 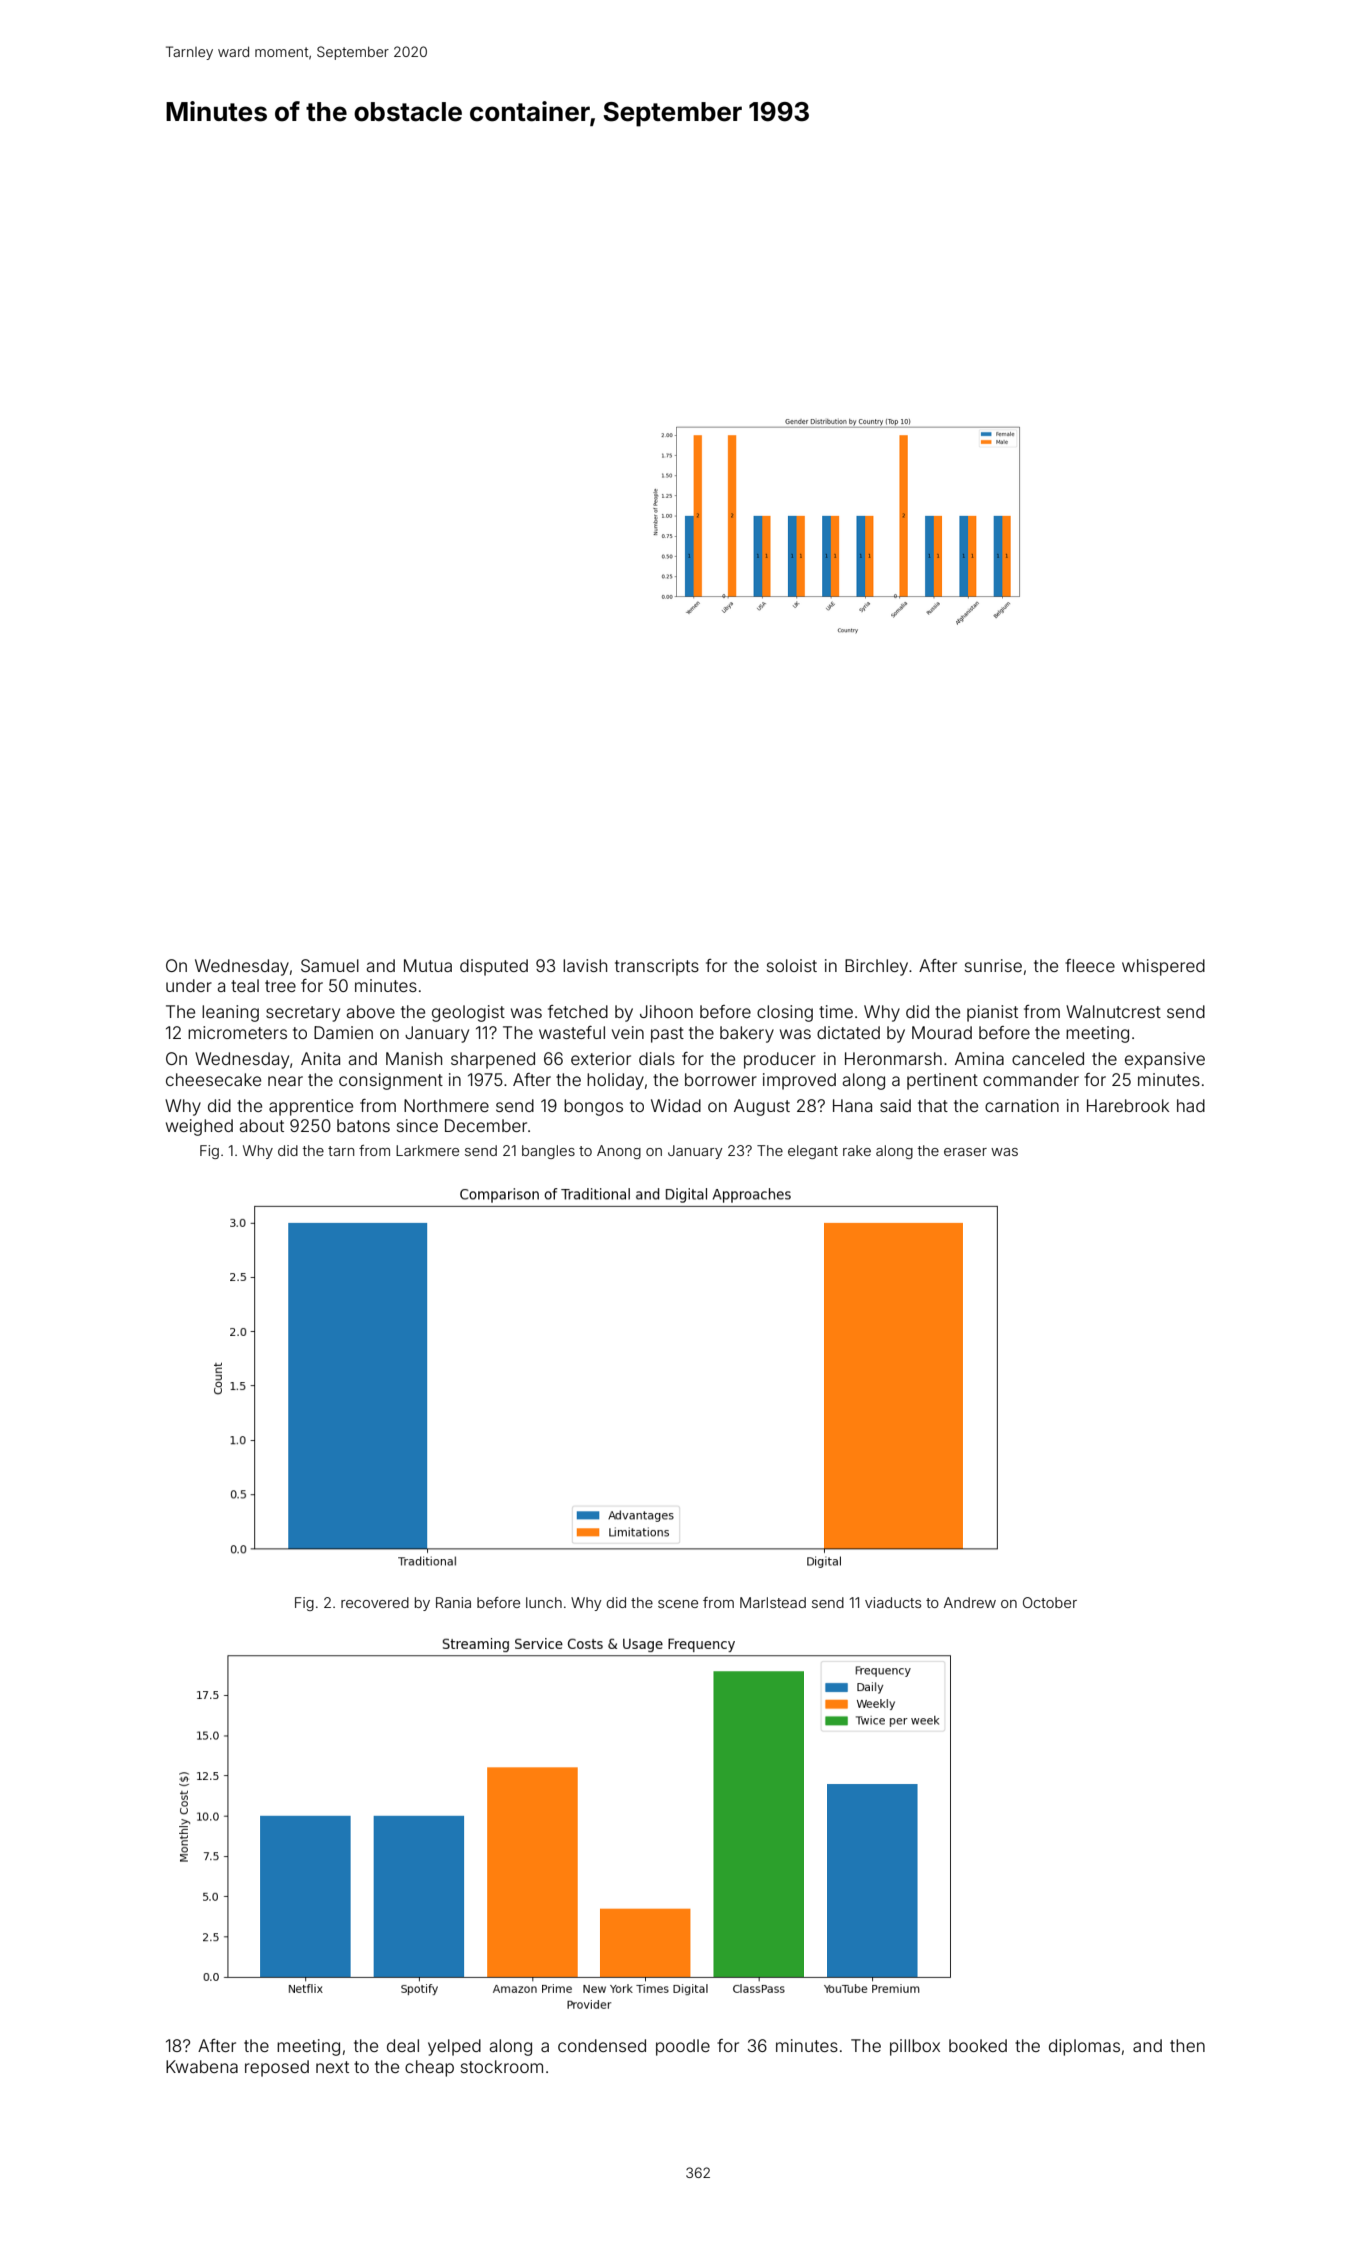 What do you see at coordinates (678, 1604) in the screenshot?
I see `scene` at bounding box center [678, 1604].
